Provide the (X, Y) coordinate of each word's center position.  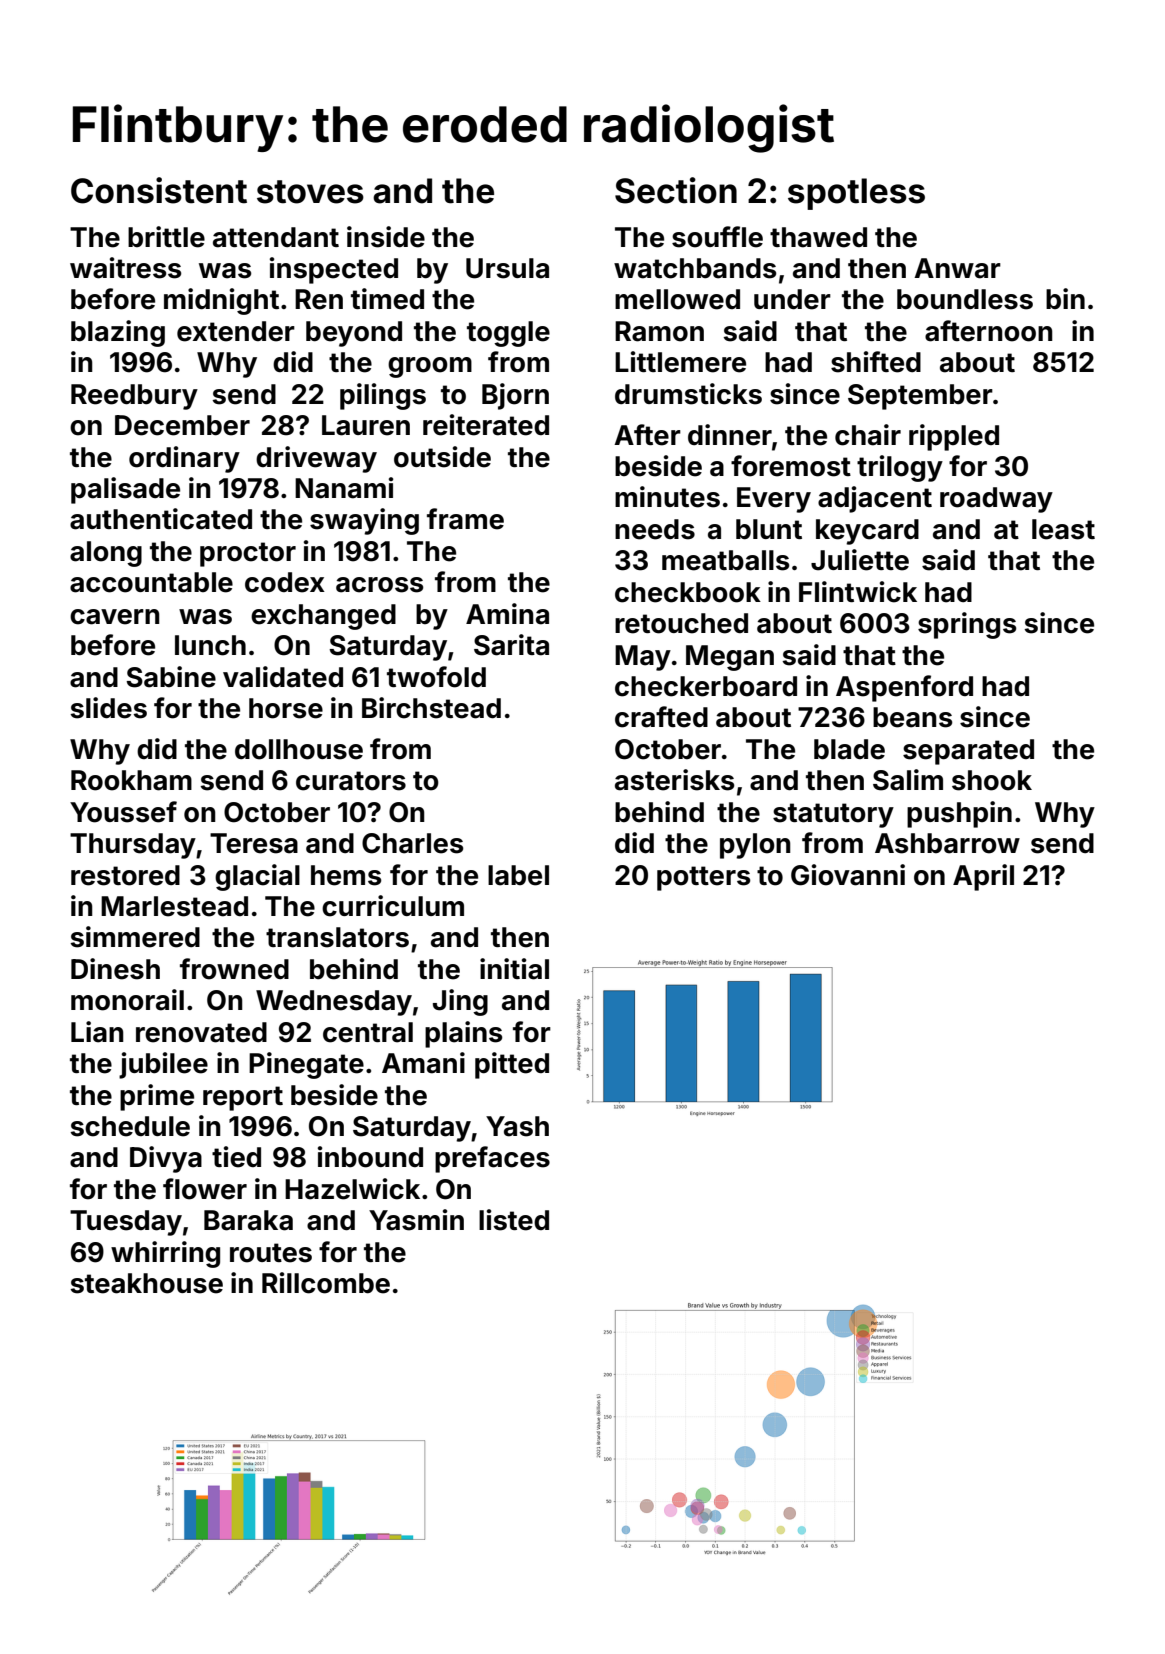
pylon (755, 846)
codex (285, 582)
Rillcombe (326, 1283)
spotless (856, 194)
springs (967, 625)
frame (465, 519)
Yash (517, 1126)
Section (676, 190)
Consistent (159, 190)
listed (514, 1220)
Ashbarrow (947, 843)
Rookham (131, 780)
